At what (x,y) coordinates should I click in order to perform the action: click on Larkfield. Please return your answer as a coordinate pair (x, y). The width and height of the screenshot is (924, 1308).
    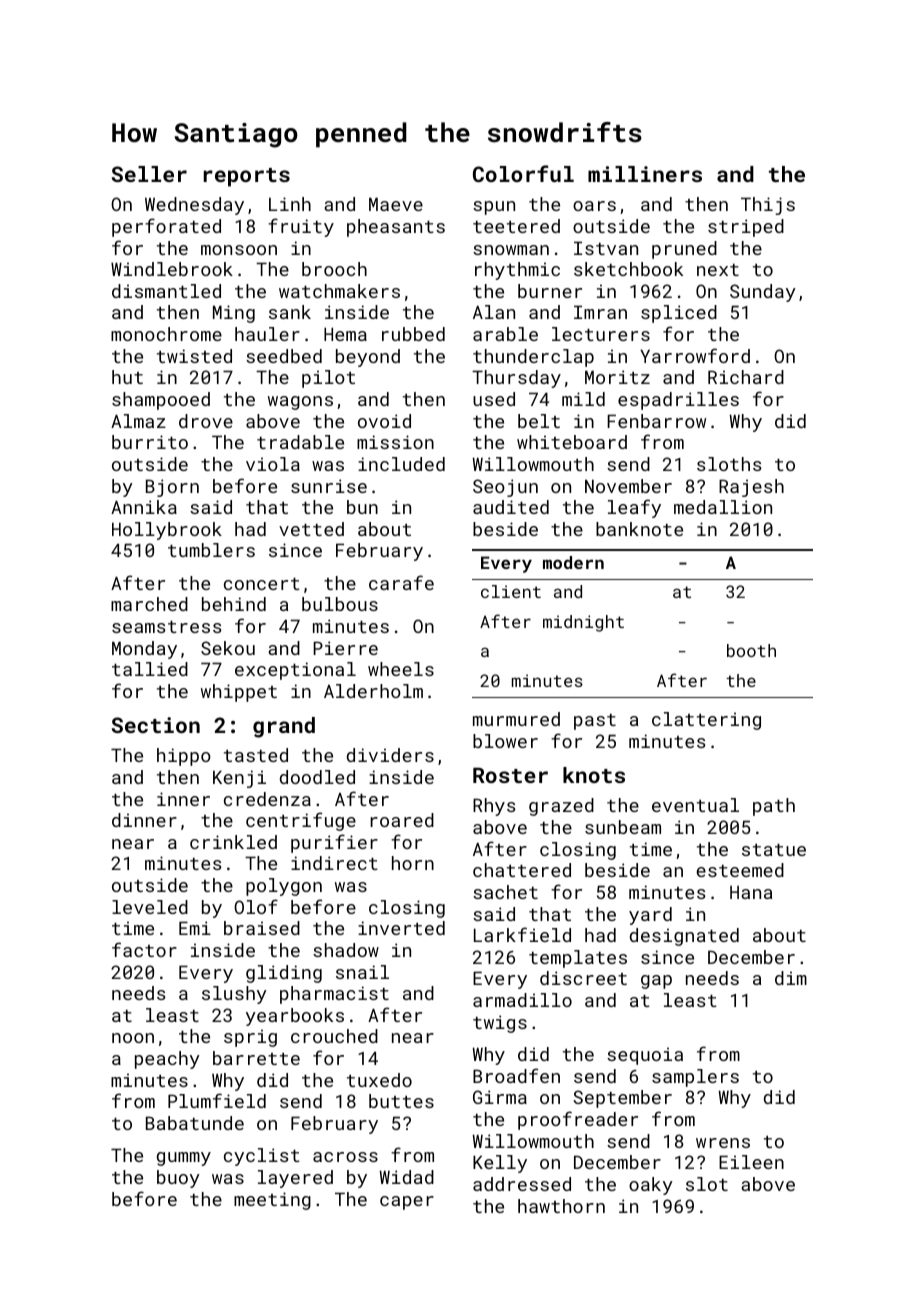
    Looking at the image, I should click on (522, 934).
